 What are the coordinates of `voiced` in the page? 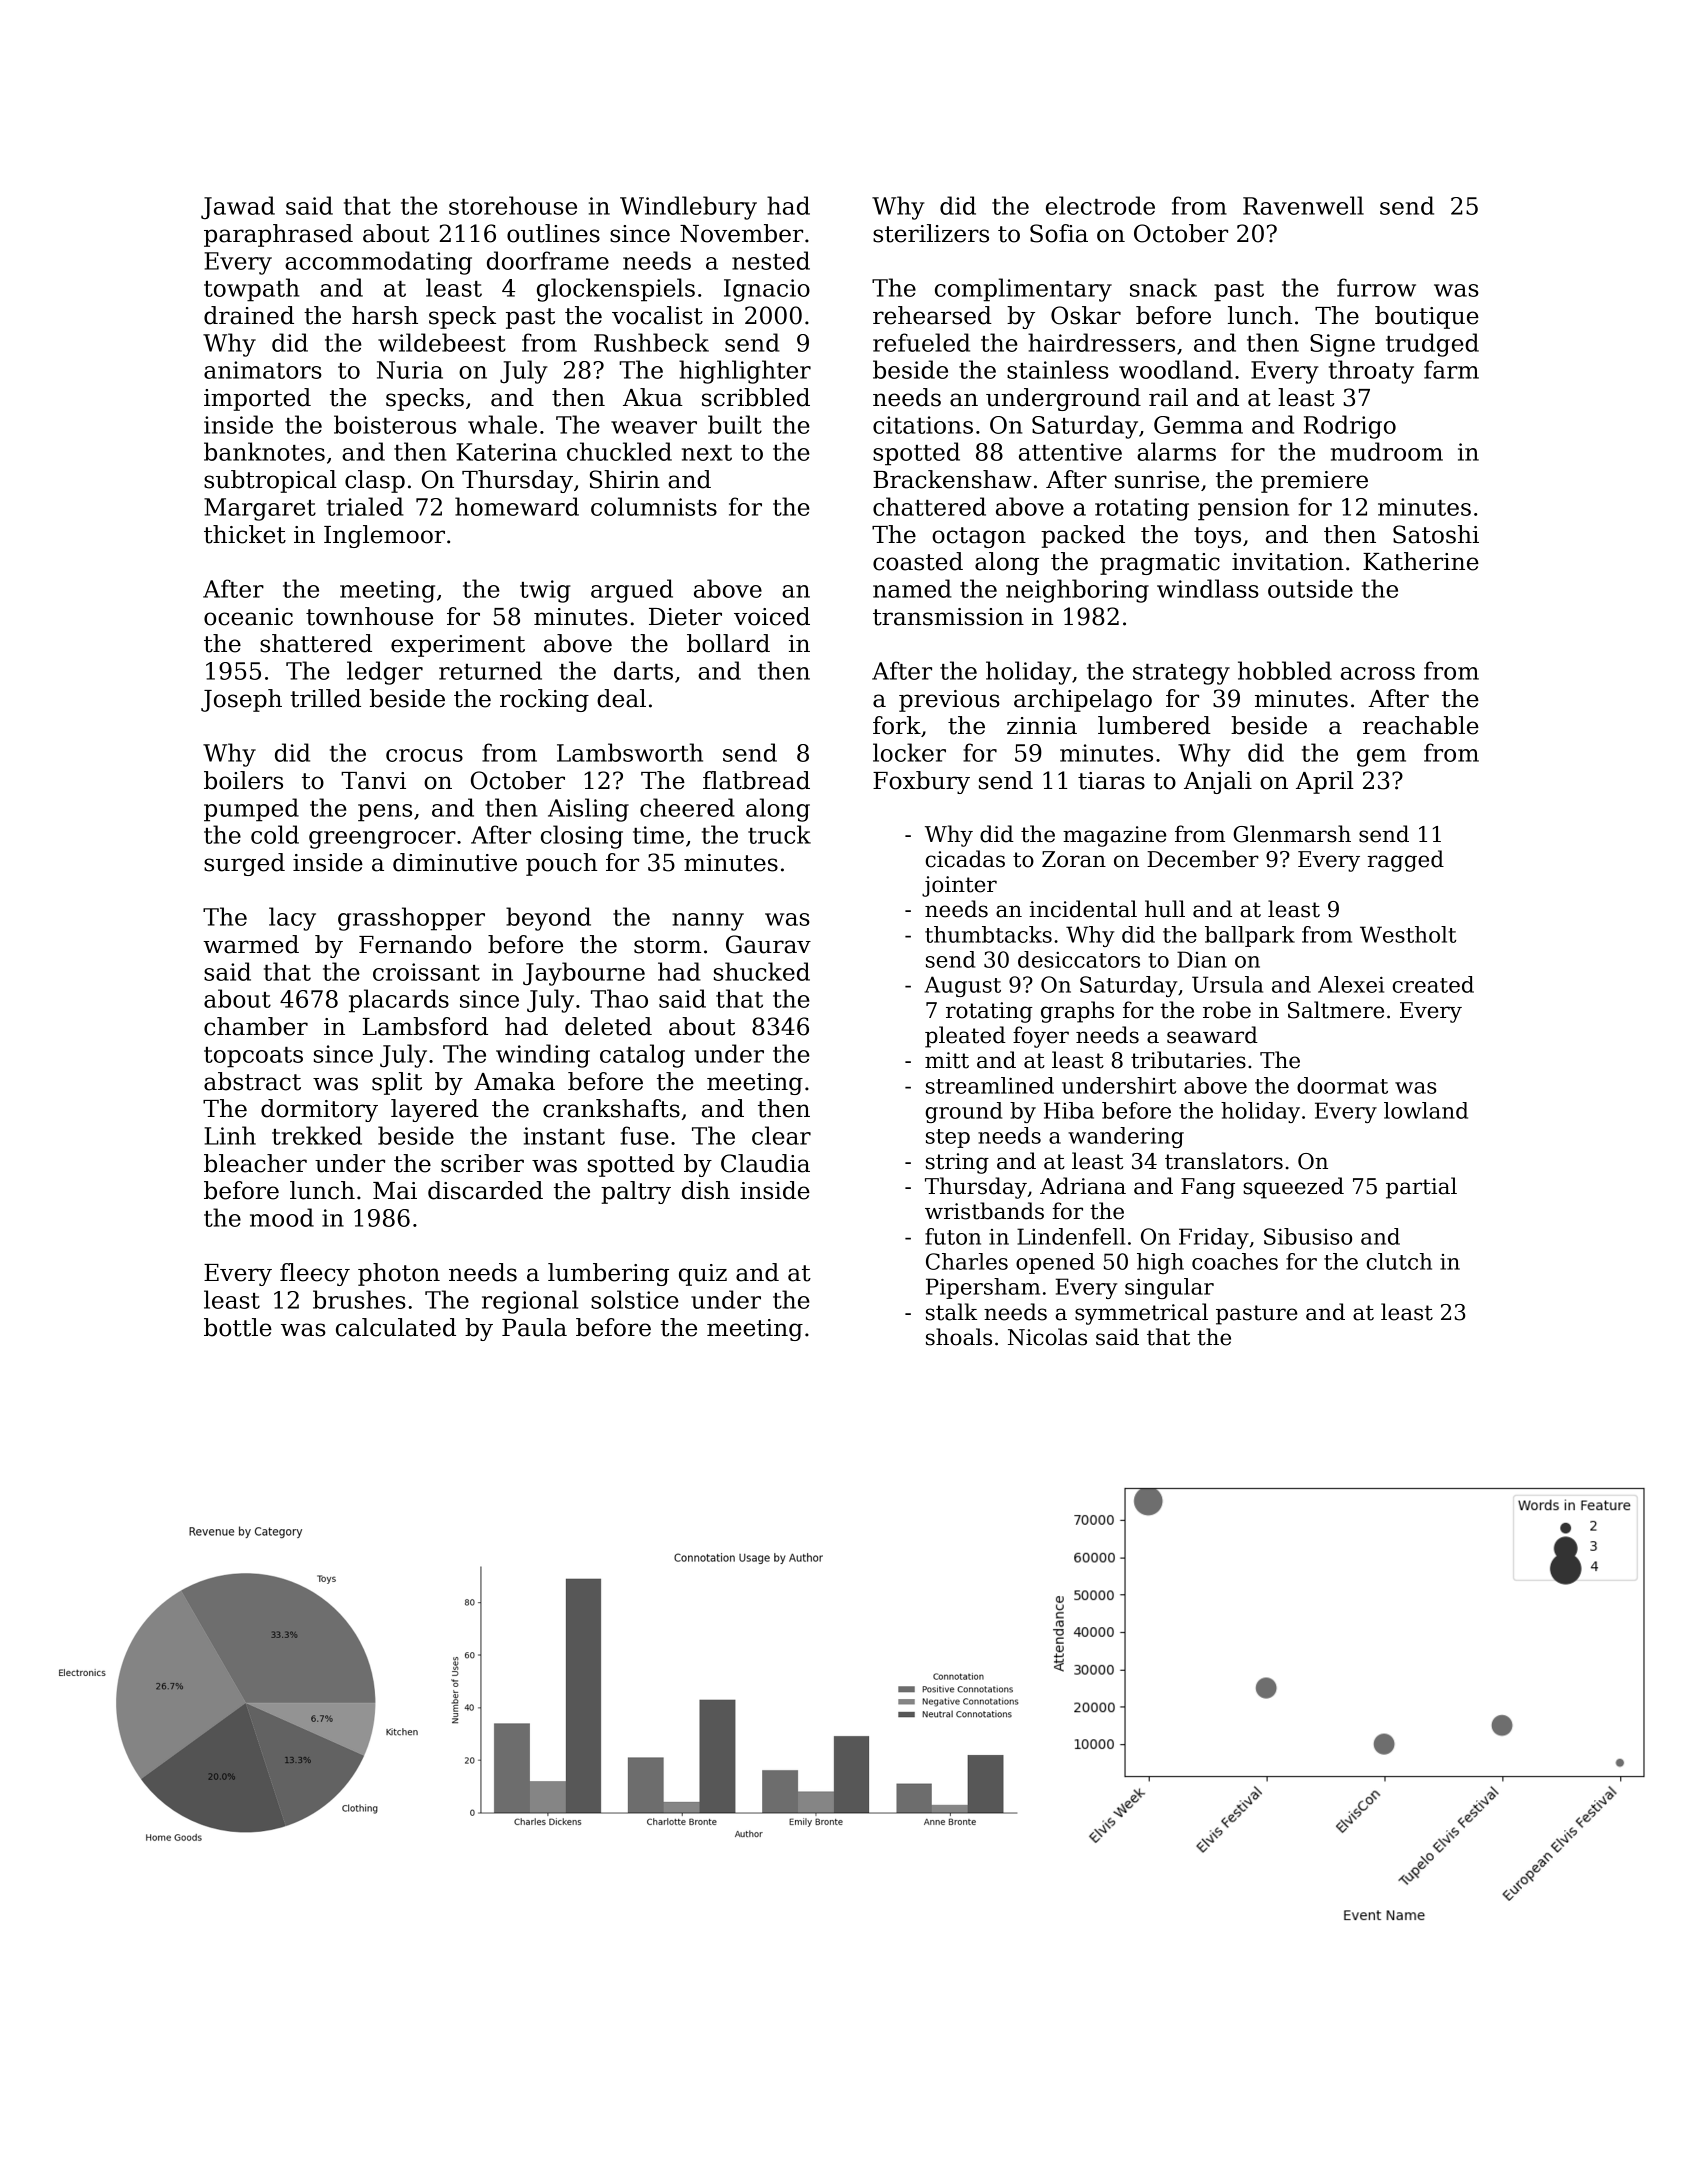 It's located at (772, 616).
